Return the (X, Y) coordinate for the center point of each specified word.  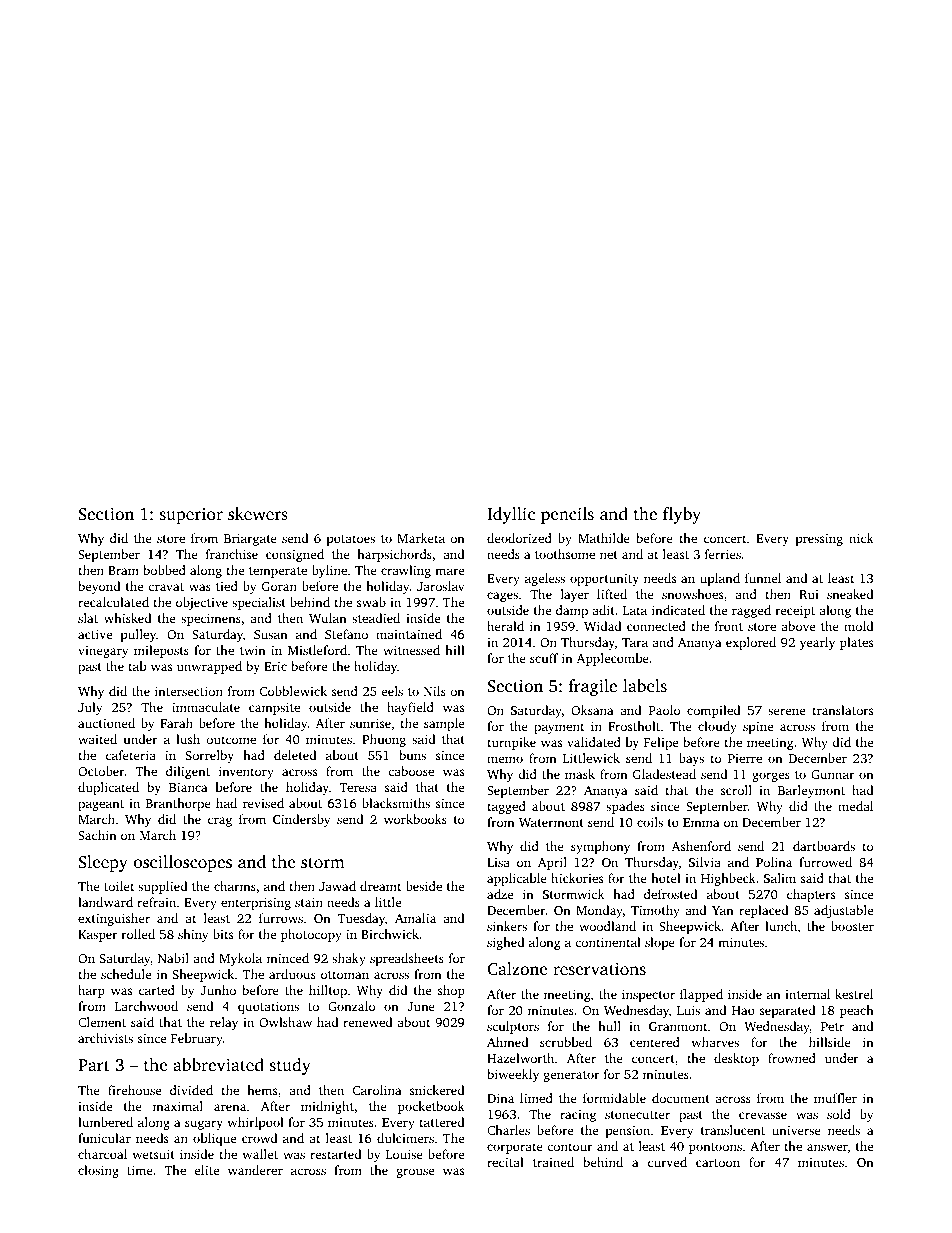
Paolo (664, 710)
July (90, 708)
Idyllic (511, 515)
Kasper (98, 936)
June (421, 1006)
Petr (832, 1026)
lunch (781, 926)
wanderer (255, 1170)
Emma (701, 822)
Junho (218, 990)
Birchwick (390, 934)
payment (559, 728)
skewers (258, 513)
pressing (819, 540)
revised (263, 803)
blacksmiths (396, 803)
